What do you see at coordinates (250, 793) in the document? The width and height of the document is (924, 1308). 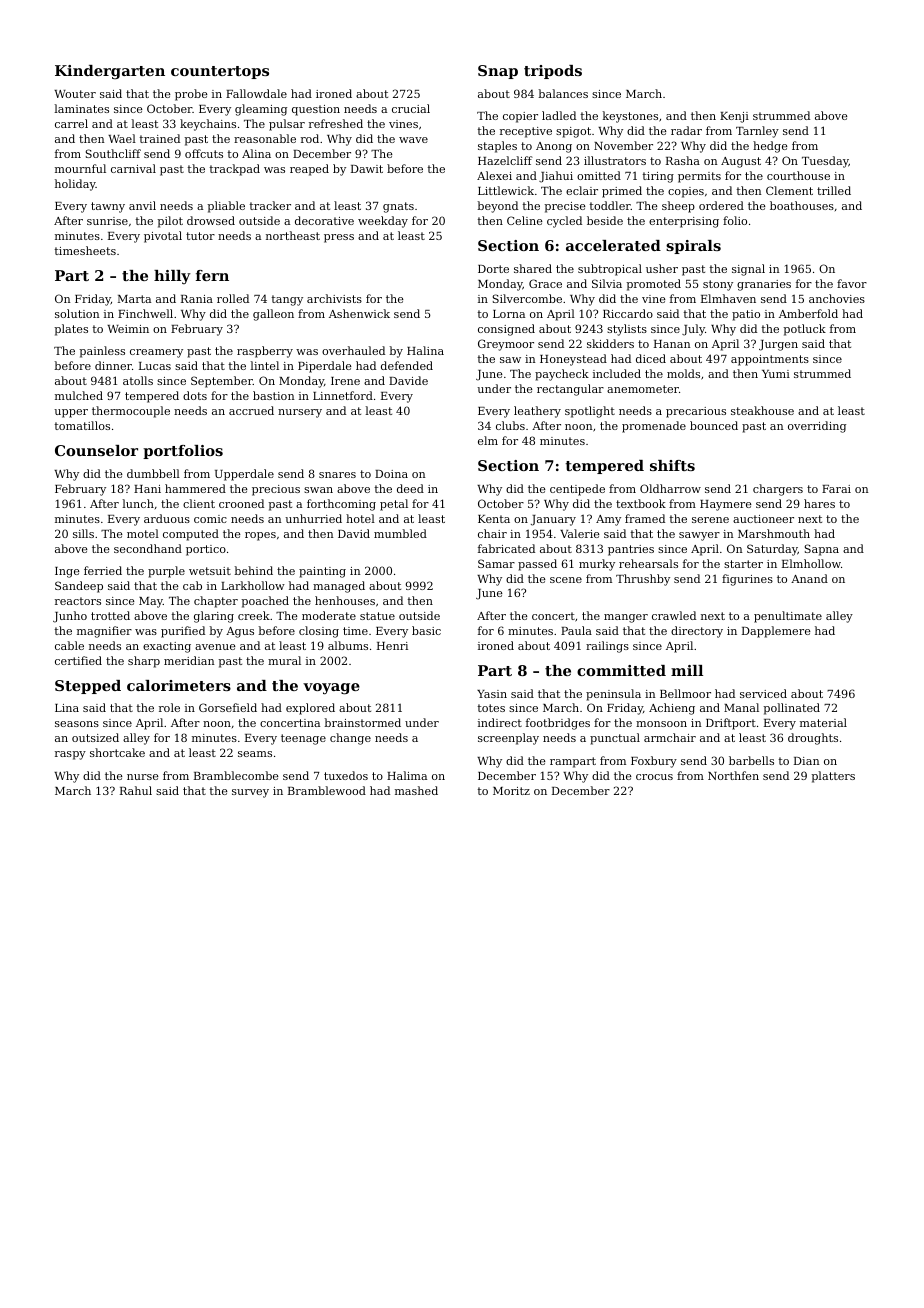 I see `survey` at bounding box center [250, 793].
